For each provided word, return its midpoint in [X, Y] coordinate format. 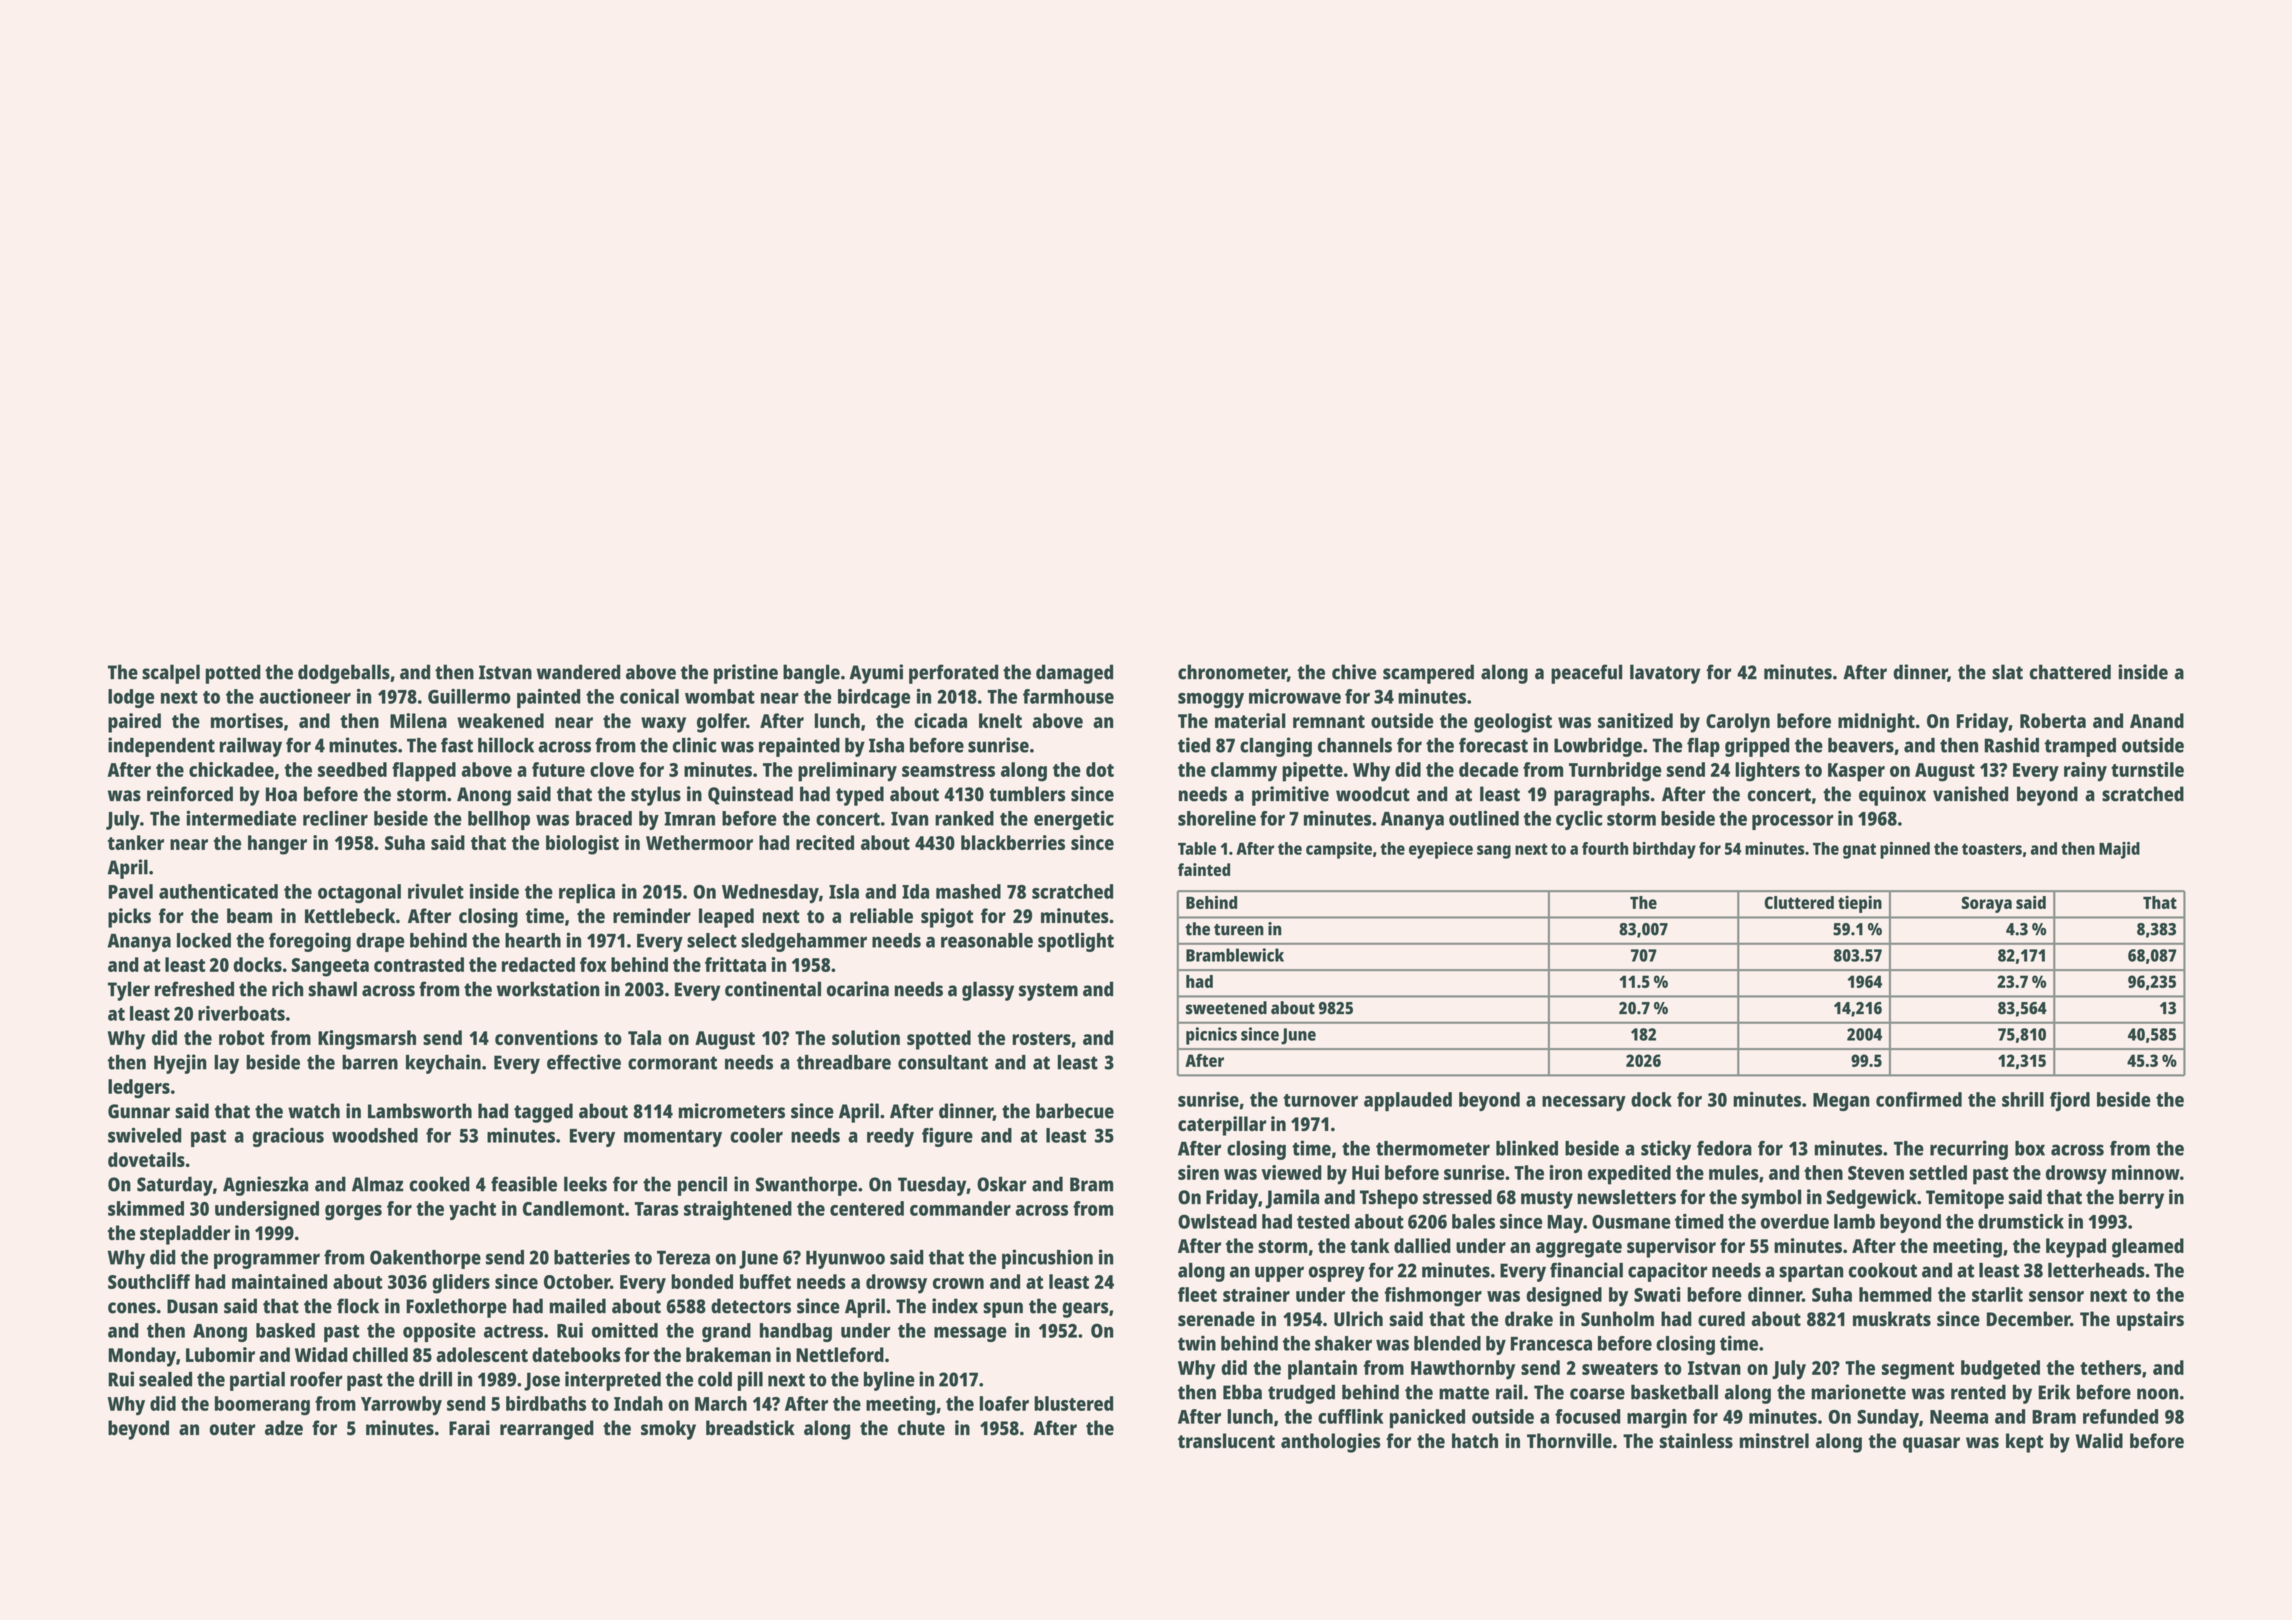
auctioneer [305, 696]
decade [1489, 769]
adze [284, 1428]
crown [958, 1283]
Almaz [377, 1184]
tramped [2080, 747]
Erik [2054, 1392]
